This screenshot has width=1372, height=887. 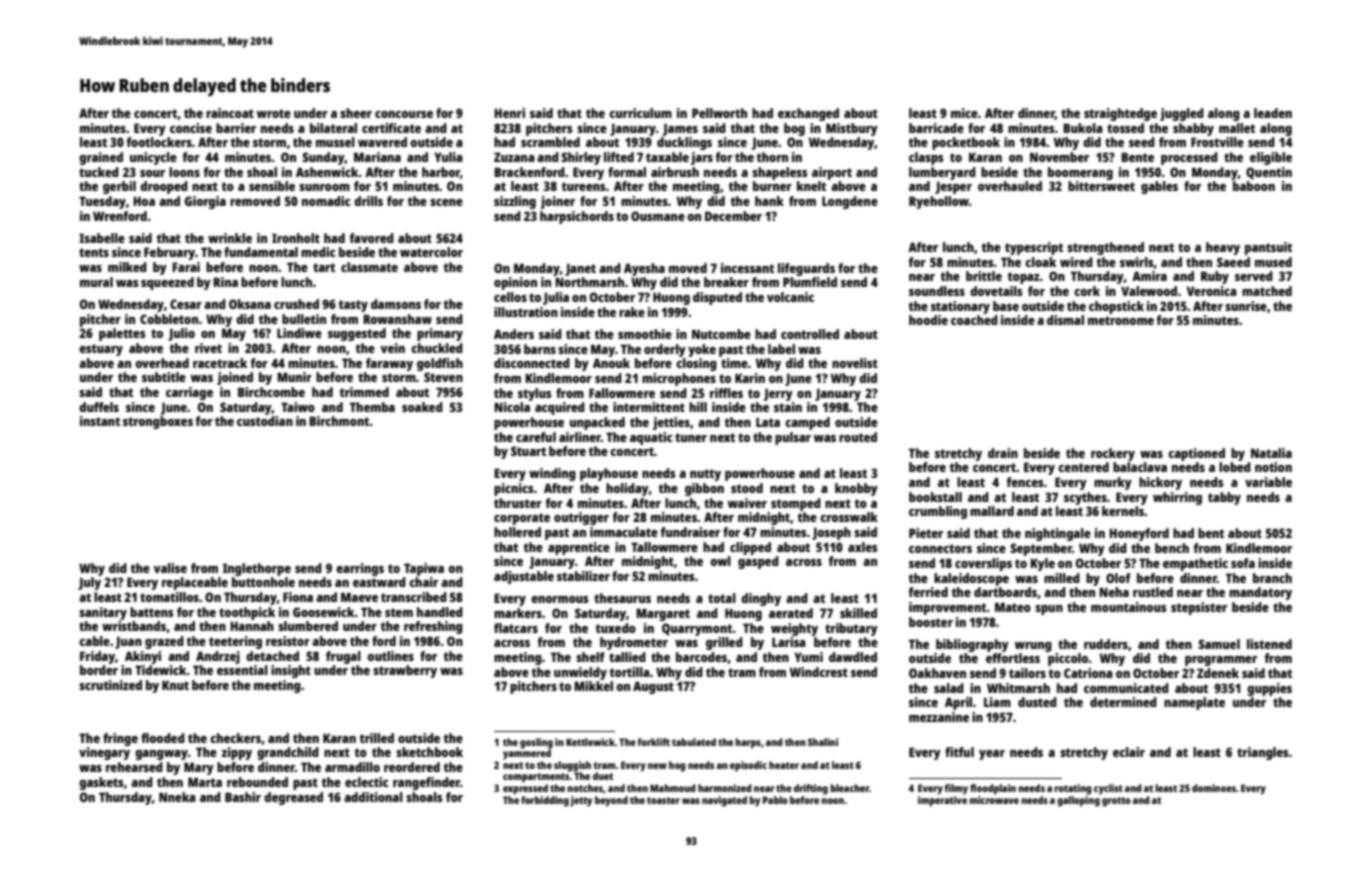 I want to click on replaceable, so click(x=195, y=583).
